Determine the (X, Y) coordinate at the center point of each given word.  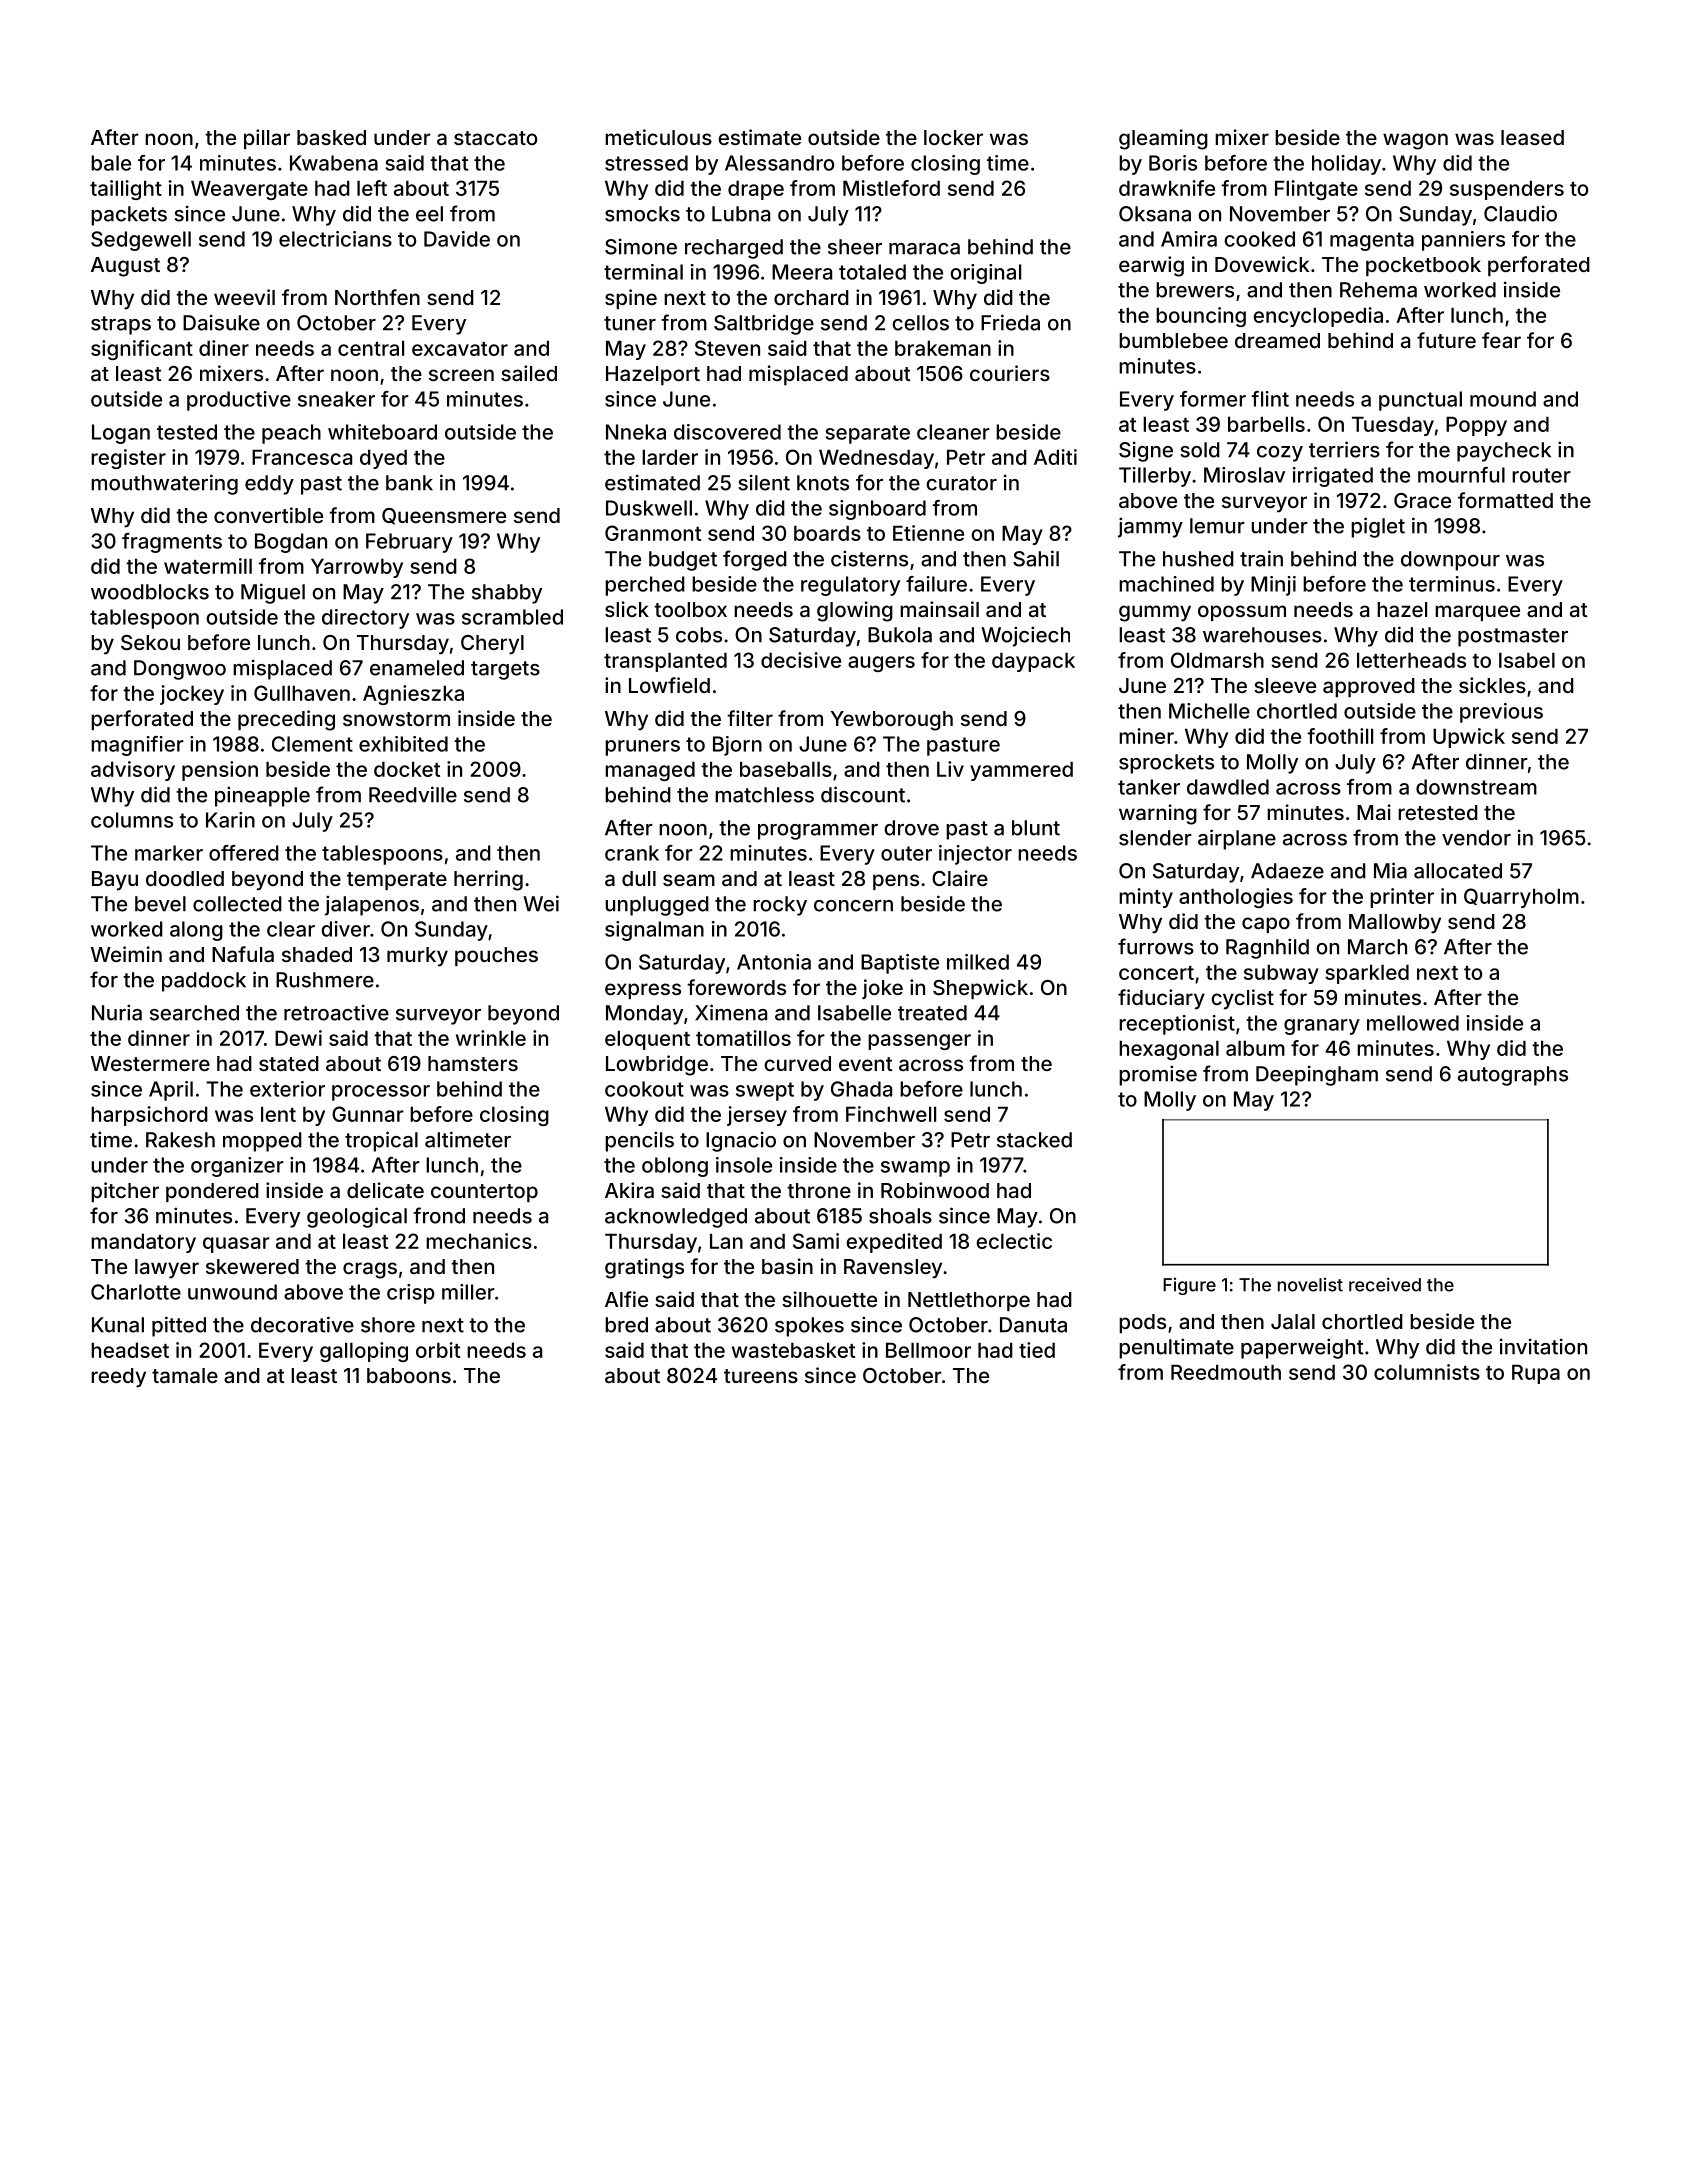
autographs (1513, 1076)
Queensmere (444, 516)
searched (194, 1013)
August (125, 267)
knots (823, 483)
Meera (802, 272)
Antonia (774, 962)
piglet (1378, 527)
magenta (1372, 241)
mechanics (479, 1241)
